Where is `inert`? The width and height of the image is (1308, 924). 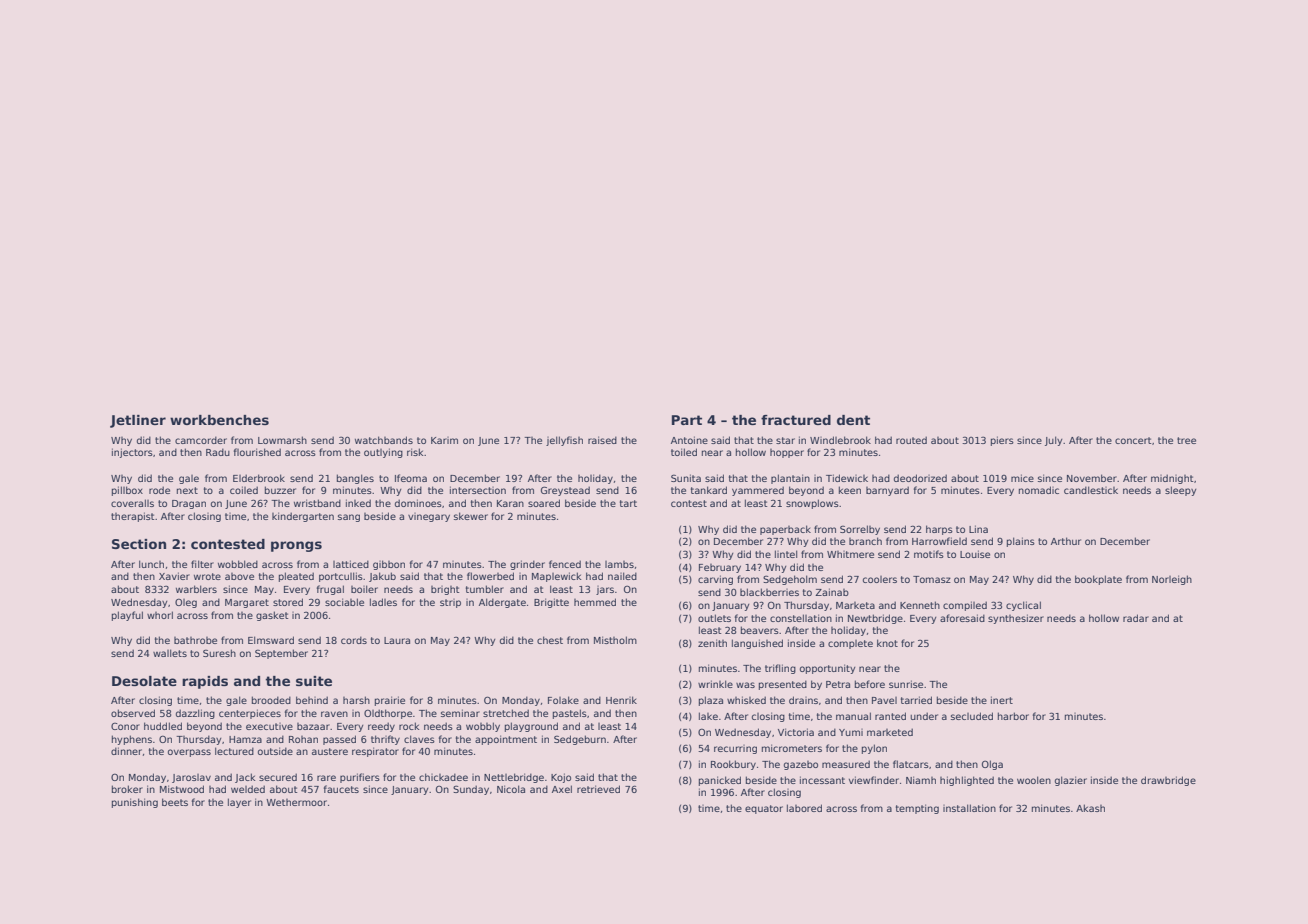 inert is located at coordinates (1002, 700).
